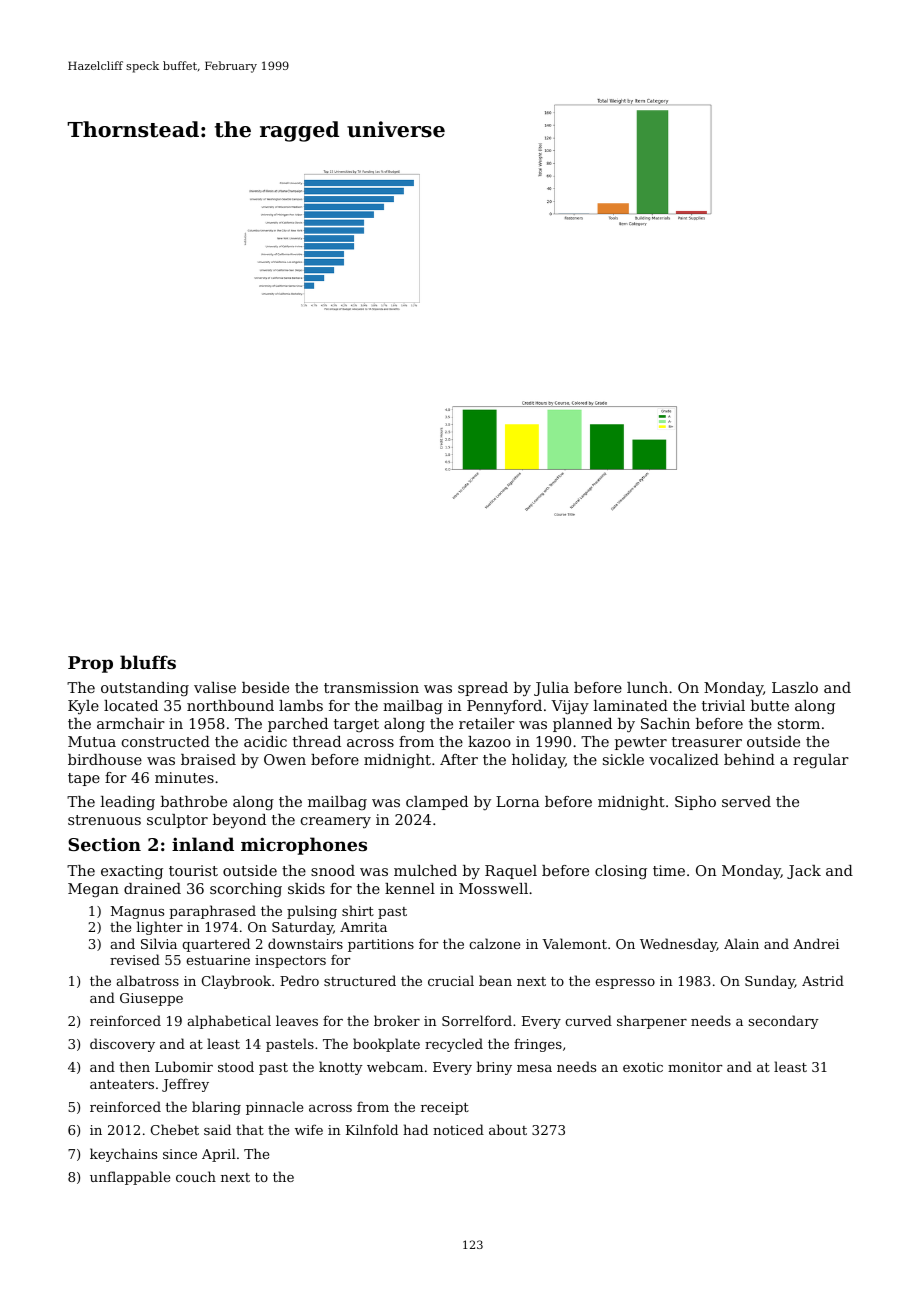 The width and height of the document is (924, 1308). I want to click on discovery, so click(122, 1045).
